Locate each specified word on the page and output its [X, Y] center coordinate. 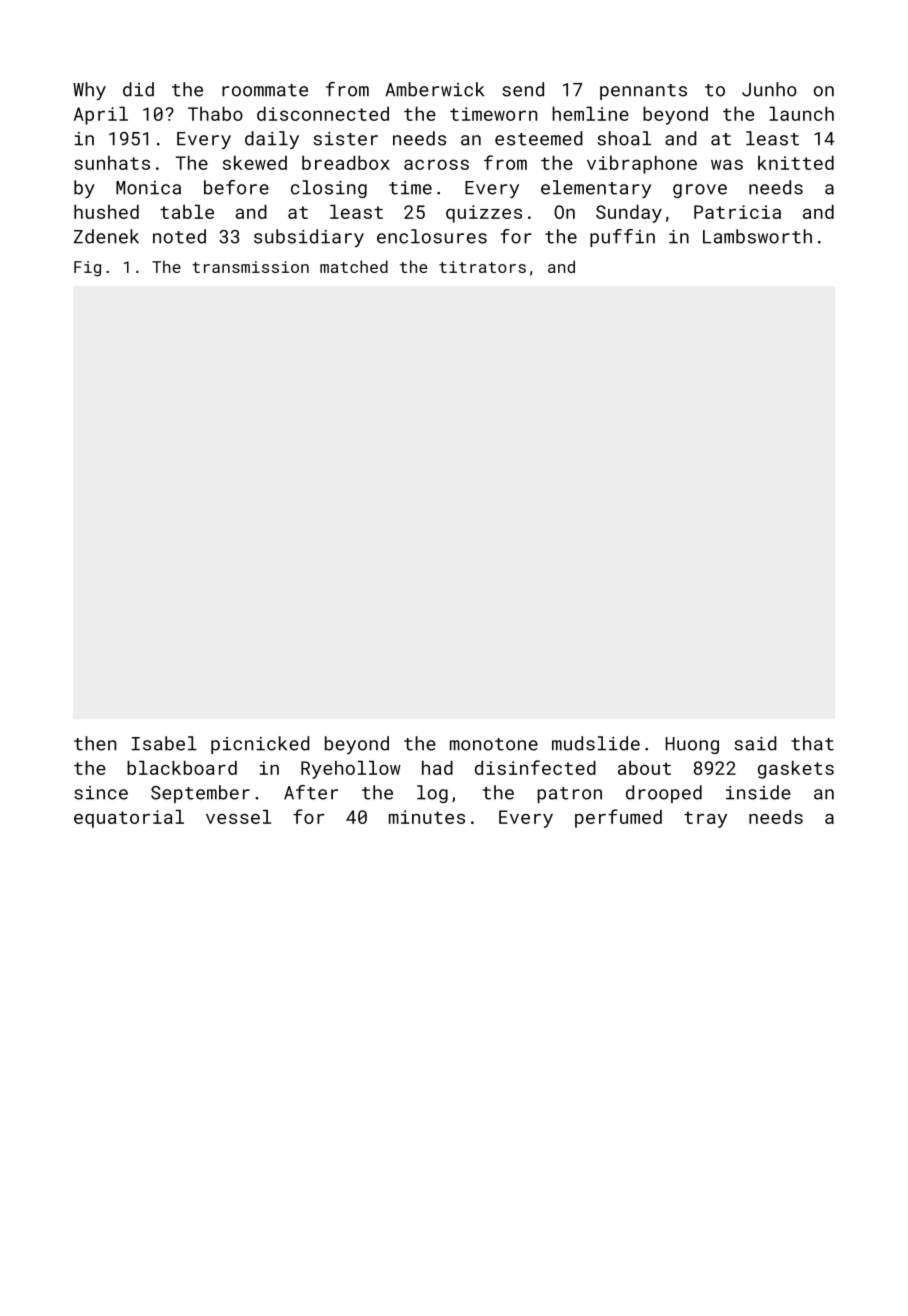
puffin [622, 238]
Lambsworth [757, 236]
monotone [494, 744]
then [95, 743]
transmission [250, 267]
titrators [482, 267]
